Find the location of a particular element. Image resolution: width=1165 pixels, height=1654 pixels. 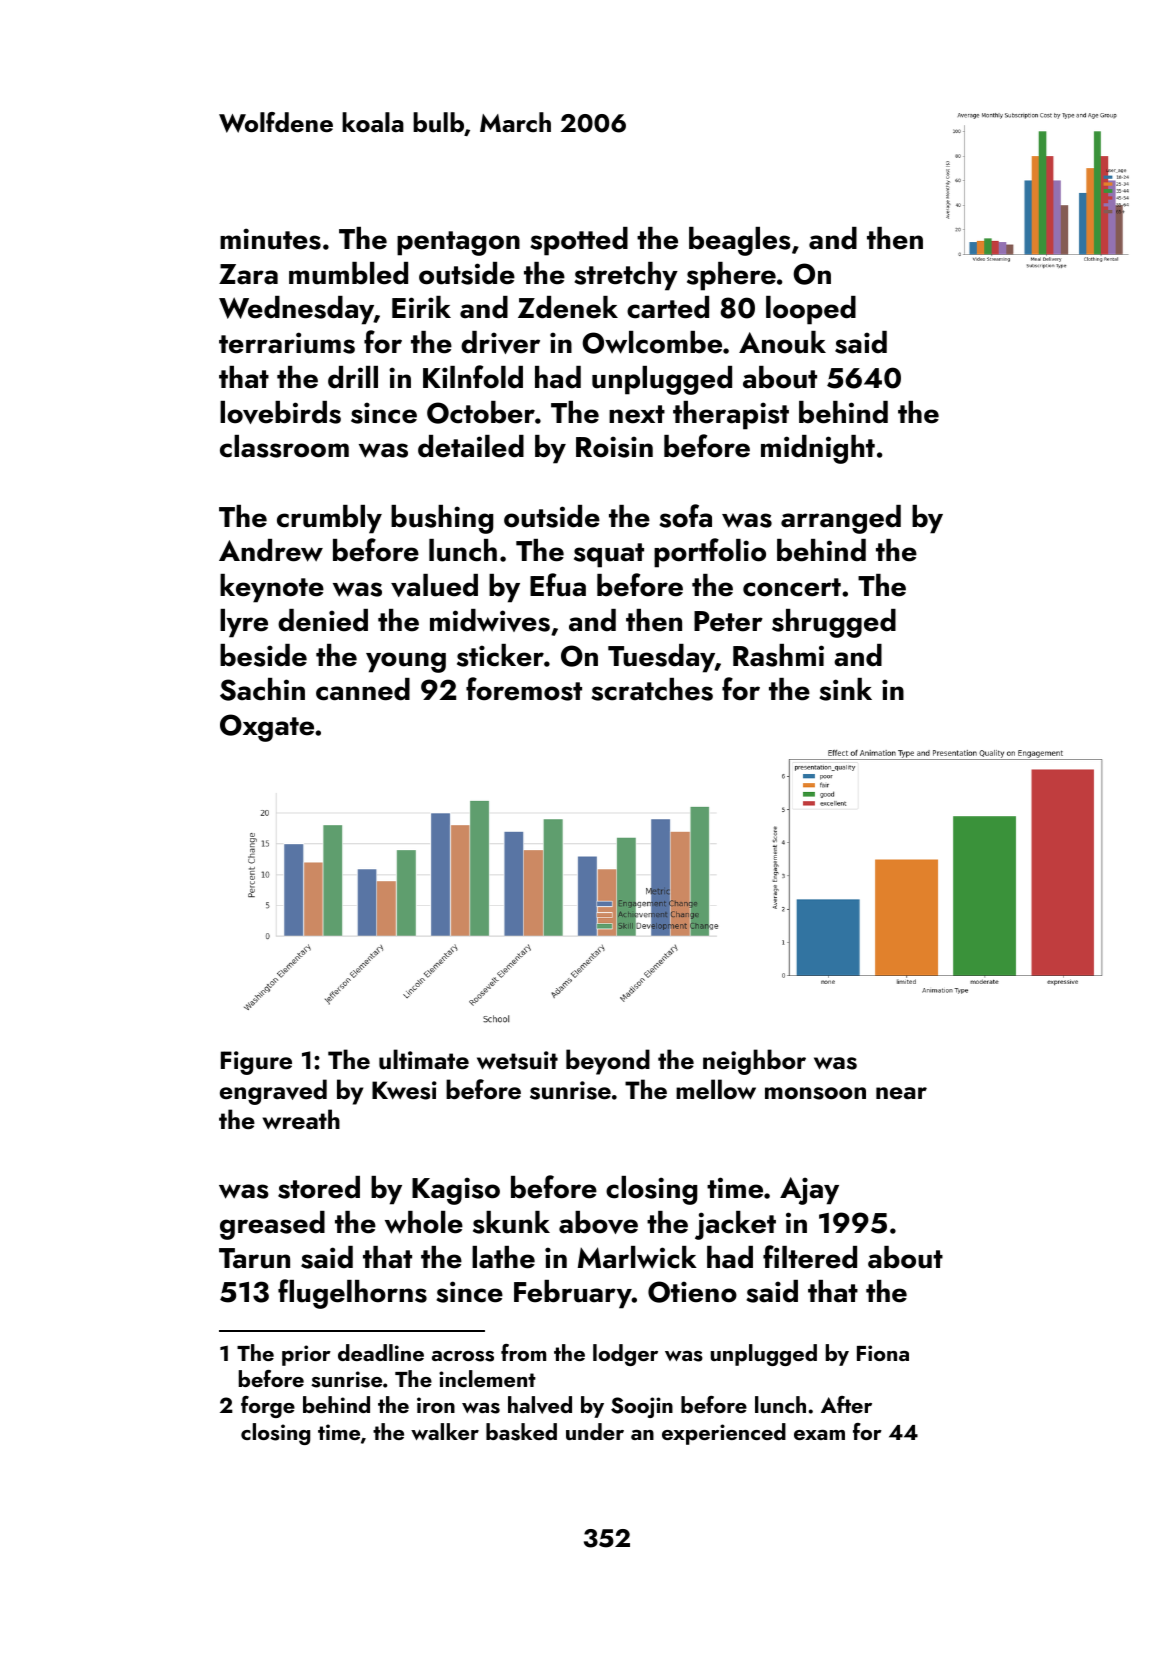

arranged is located at coordinates (841, 519).
